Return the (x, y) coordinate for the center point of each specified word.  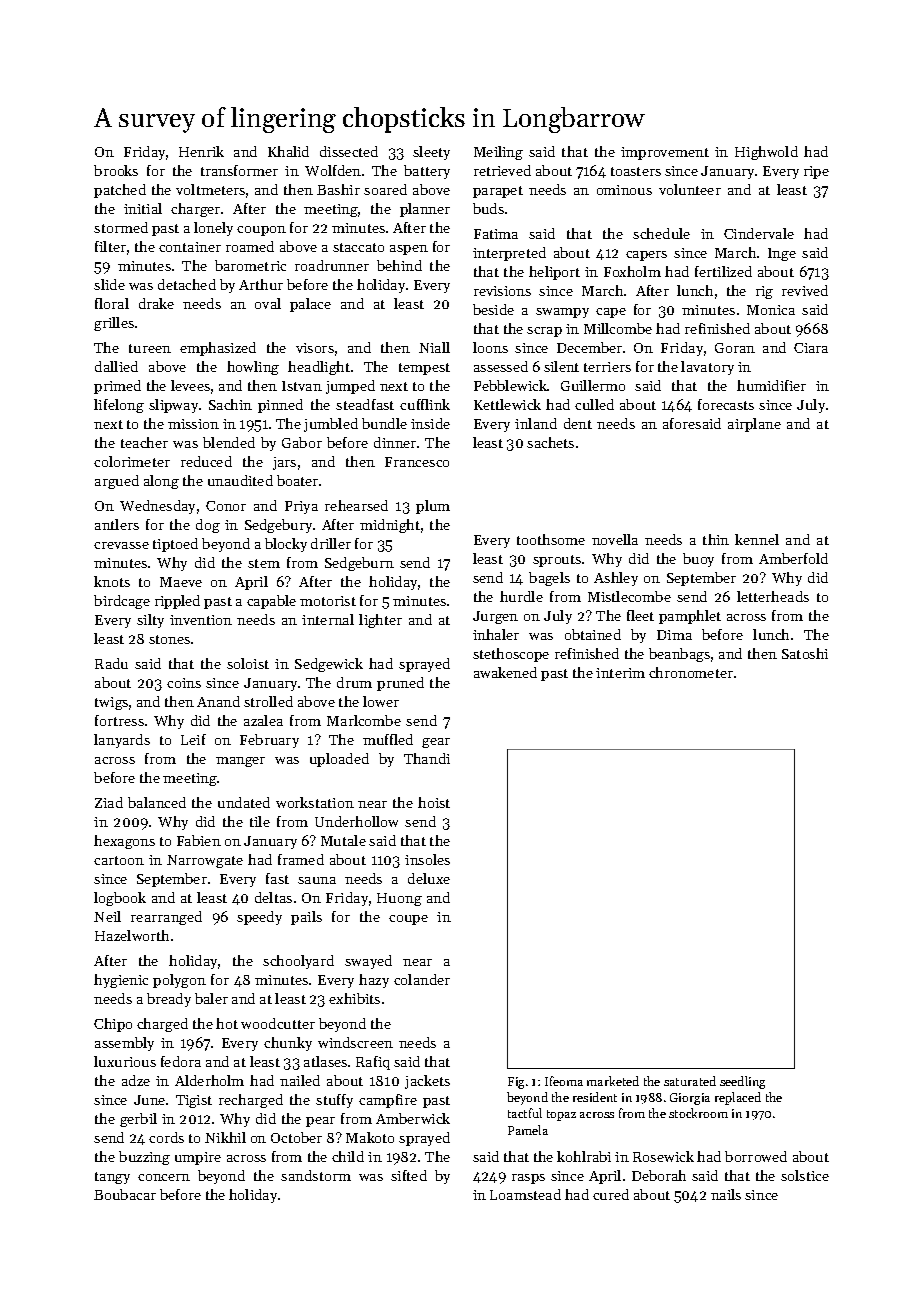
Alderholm (209, 1080)
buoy (698, 560)
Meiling (498, 153)
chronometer (691, 672)
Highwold (766, 153)
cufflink (425, 404)
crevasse (121, 545)
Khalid (288, 151)
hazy (374, 981)
